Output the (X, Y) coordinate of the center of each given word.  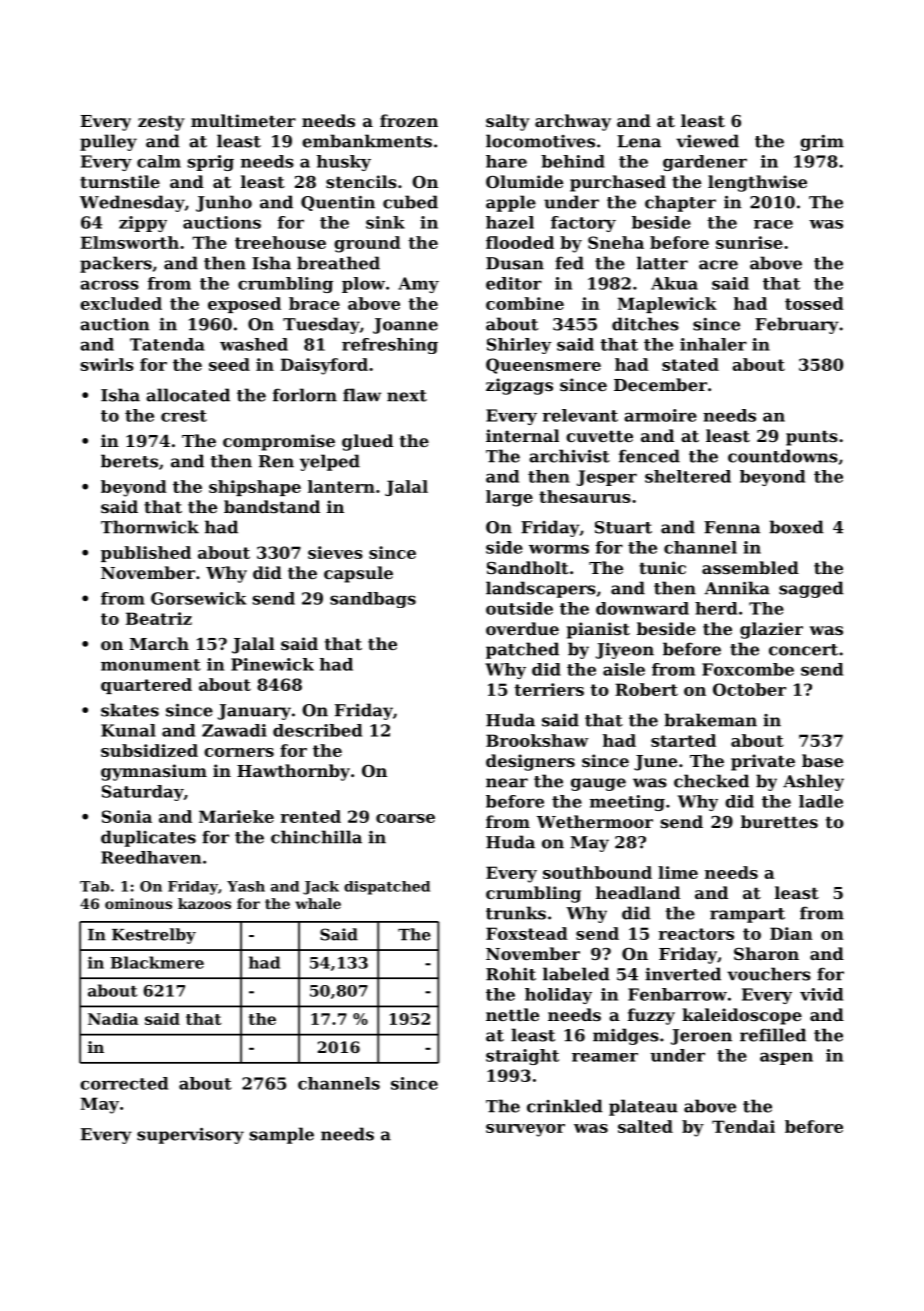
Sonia (127, 816)
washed (254, 344)
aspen (786, 1058)
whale (318, 903)
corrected (124, 1083)
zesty (161, 123)
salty (508, 122)
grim (822, 143)
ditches (645, 324)
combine (525, 303)
